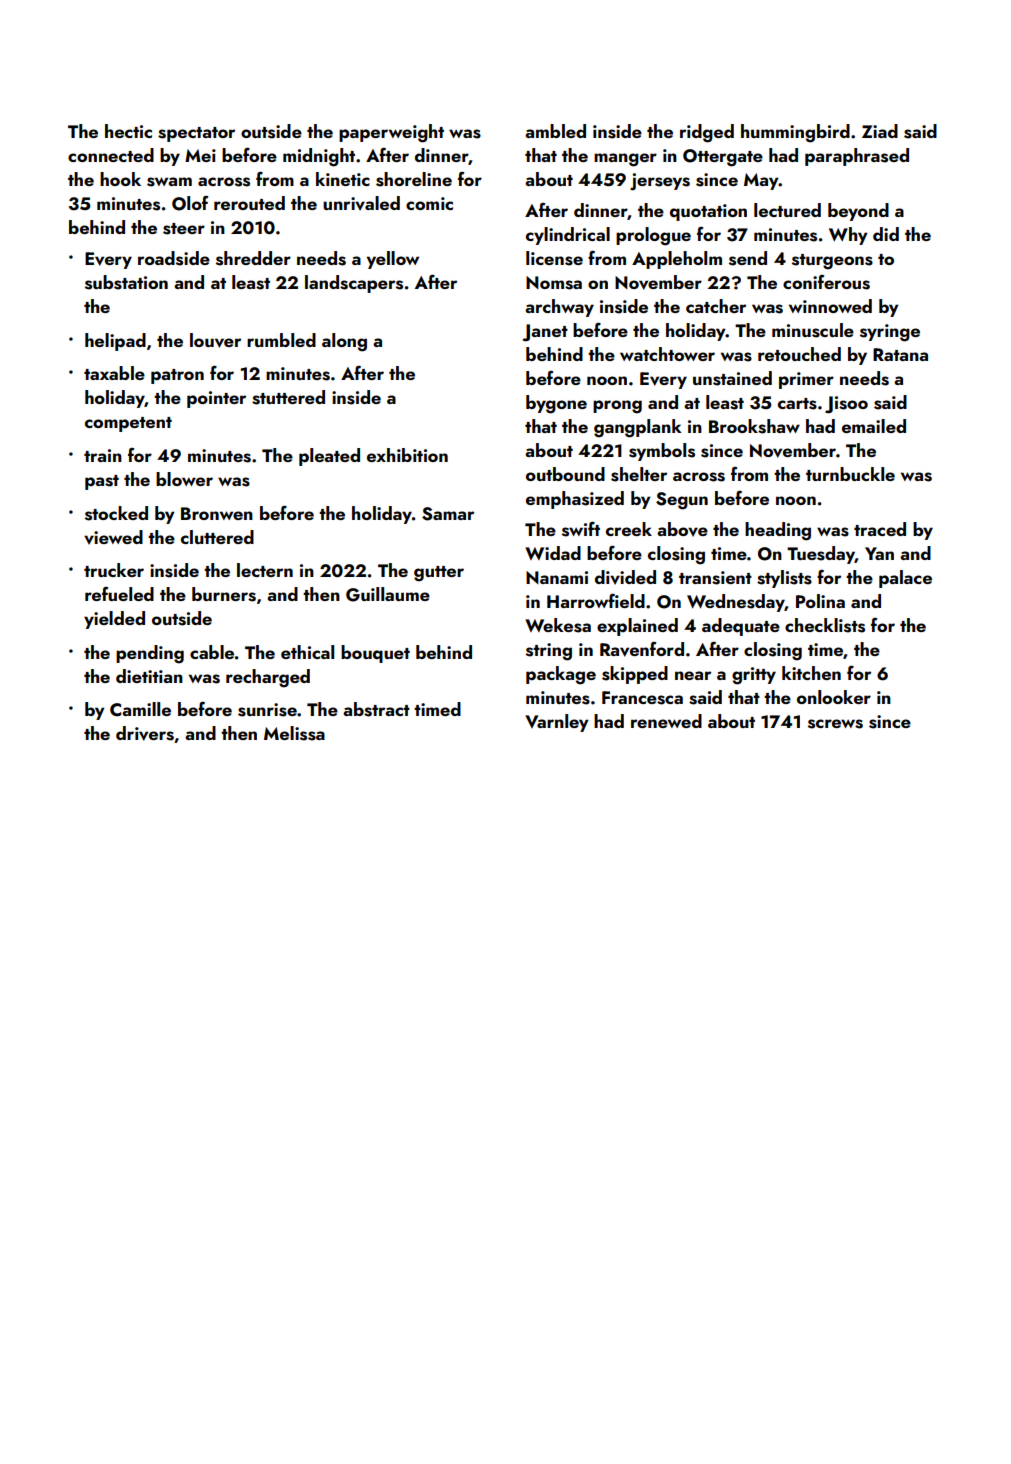 The width and height of the document is (1011, 1464). What do you see at coordinates (666, 721) in the document?
I see `renewed` at bounding box center [666, 721].
